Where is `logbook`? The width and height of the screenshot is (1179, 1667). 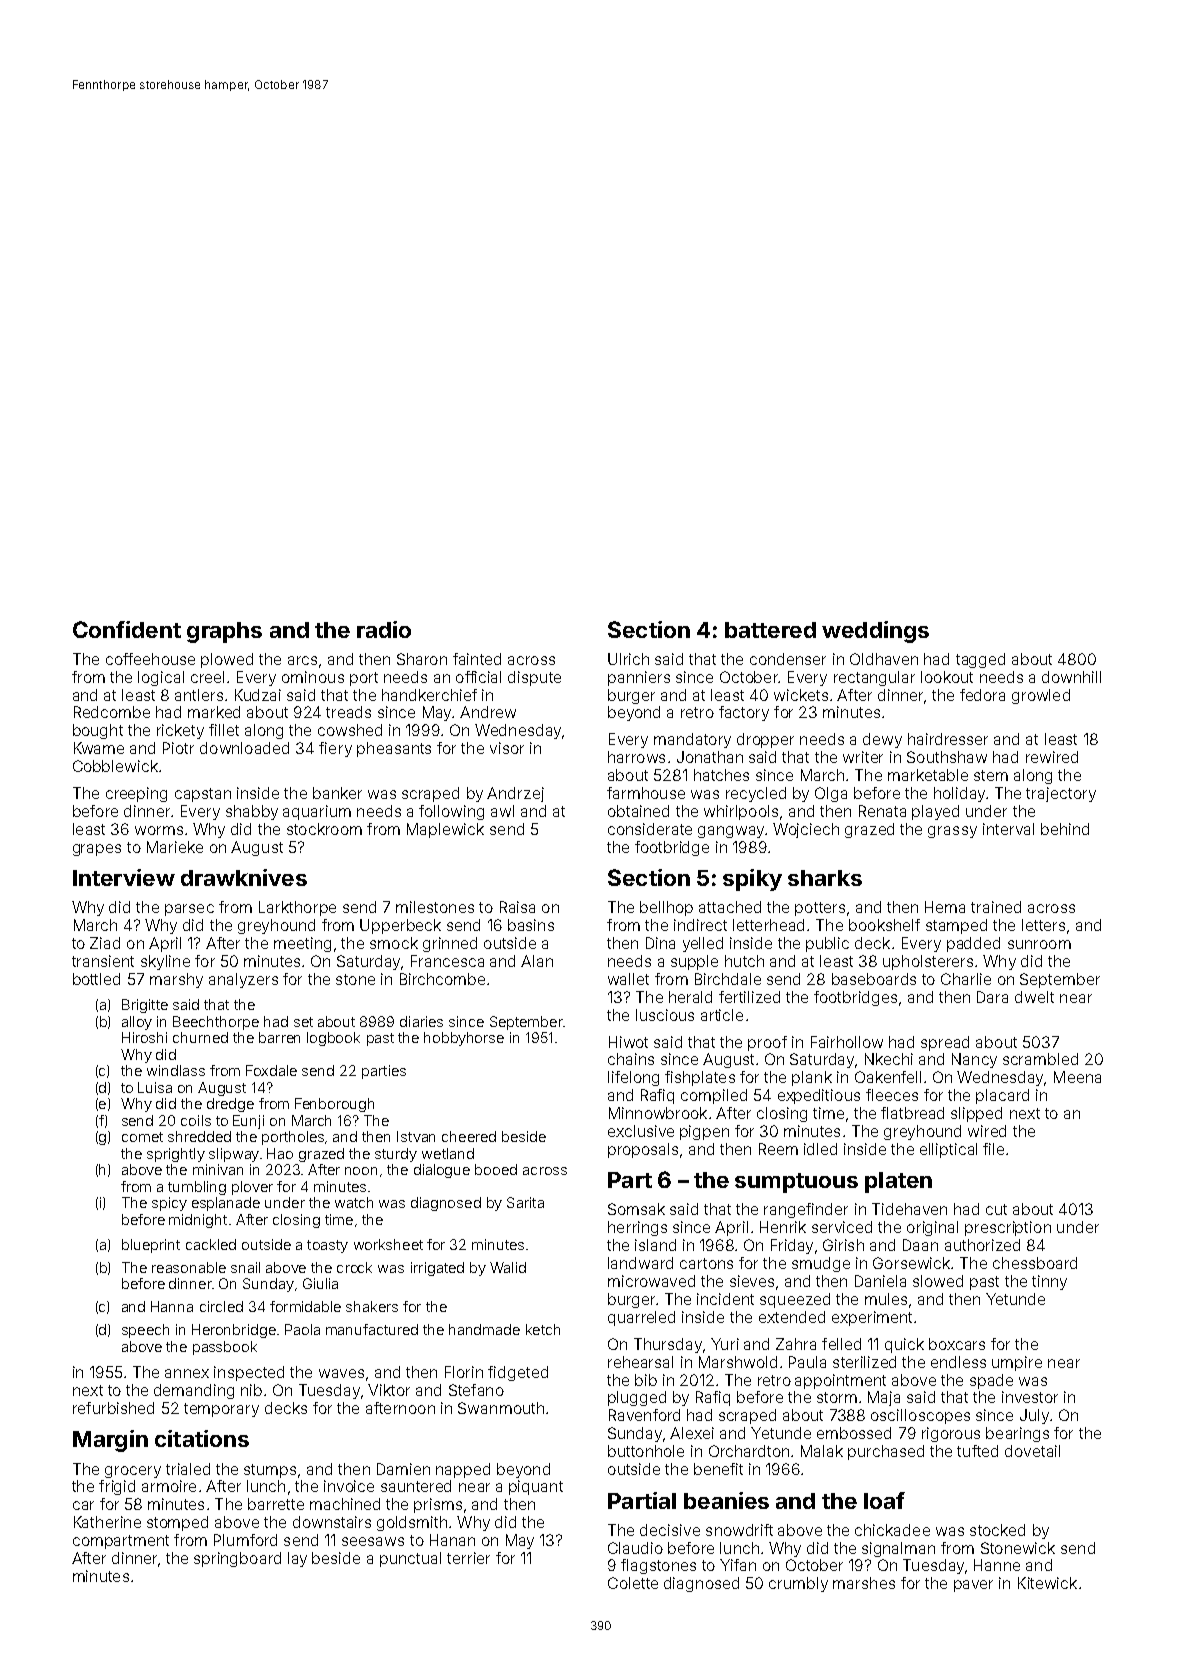
logbook is located at coordinates (333, 1039).
